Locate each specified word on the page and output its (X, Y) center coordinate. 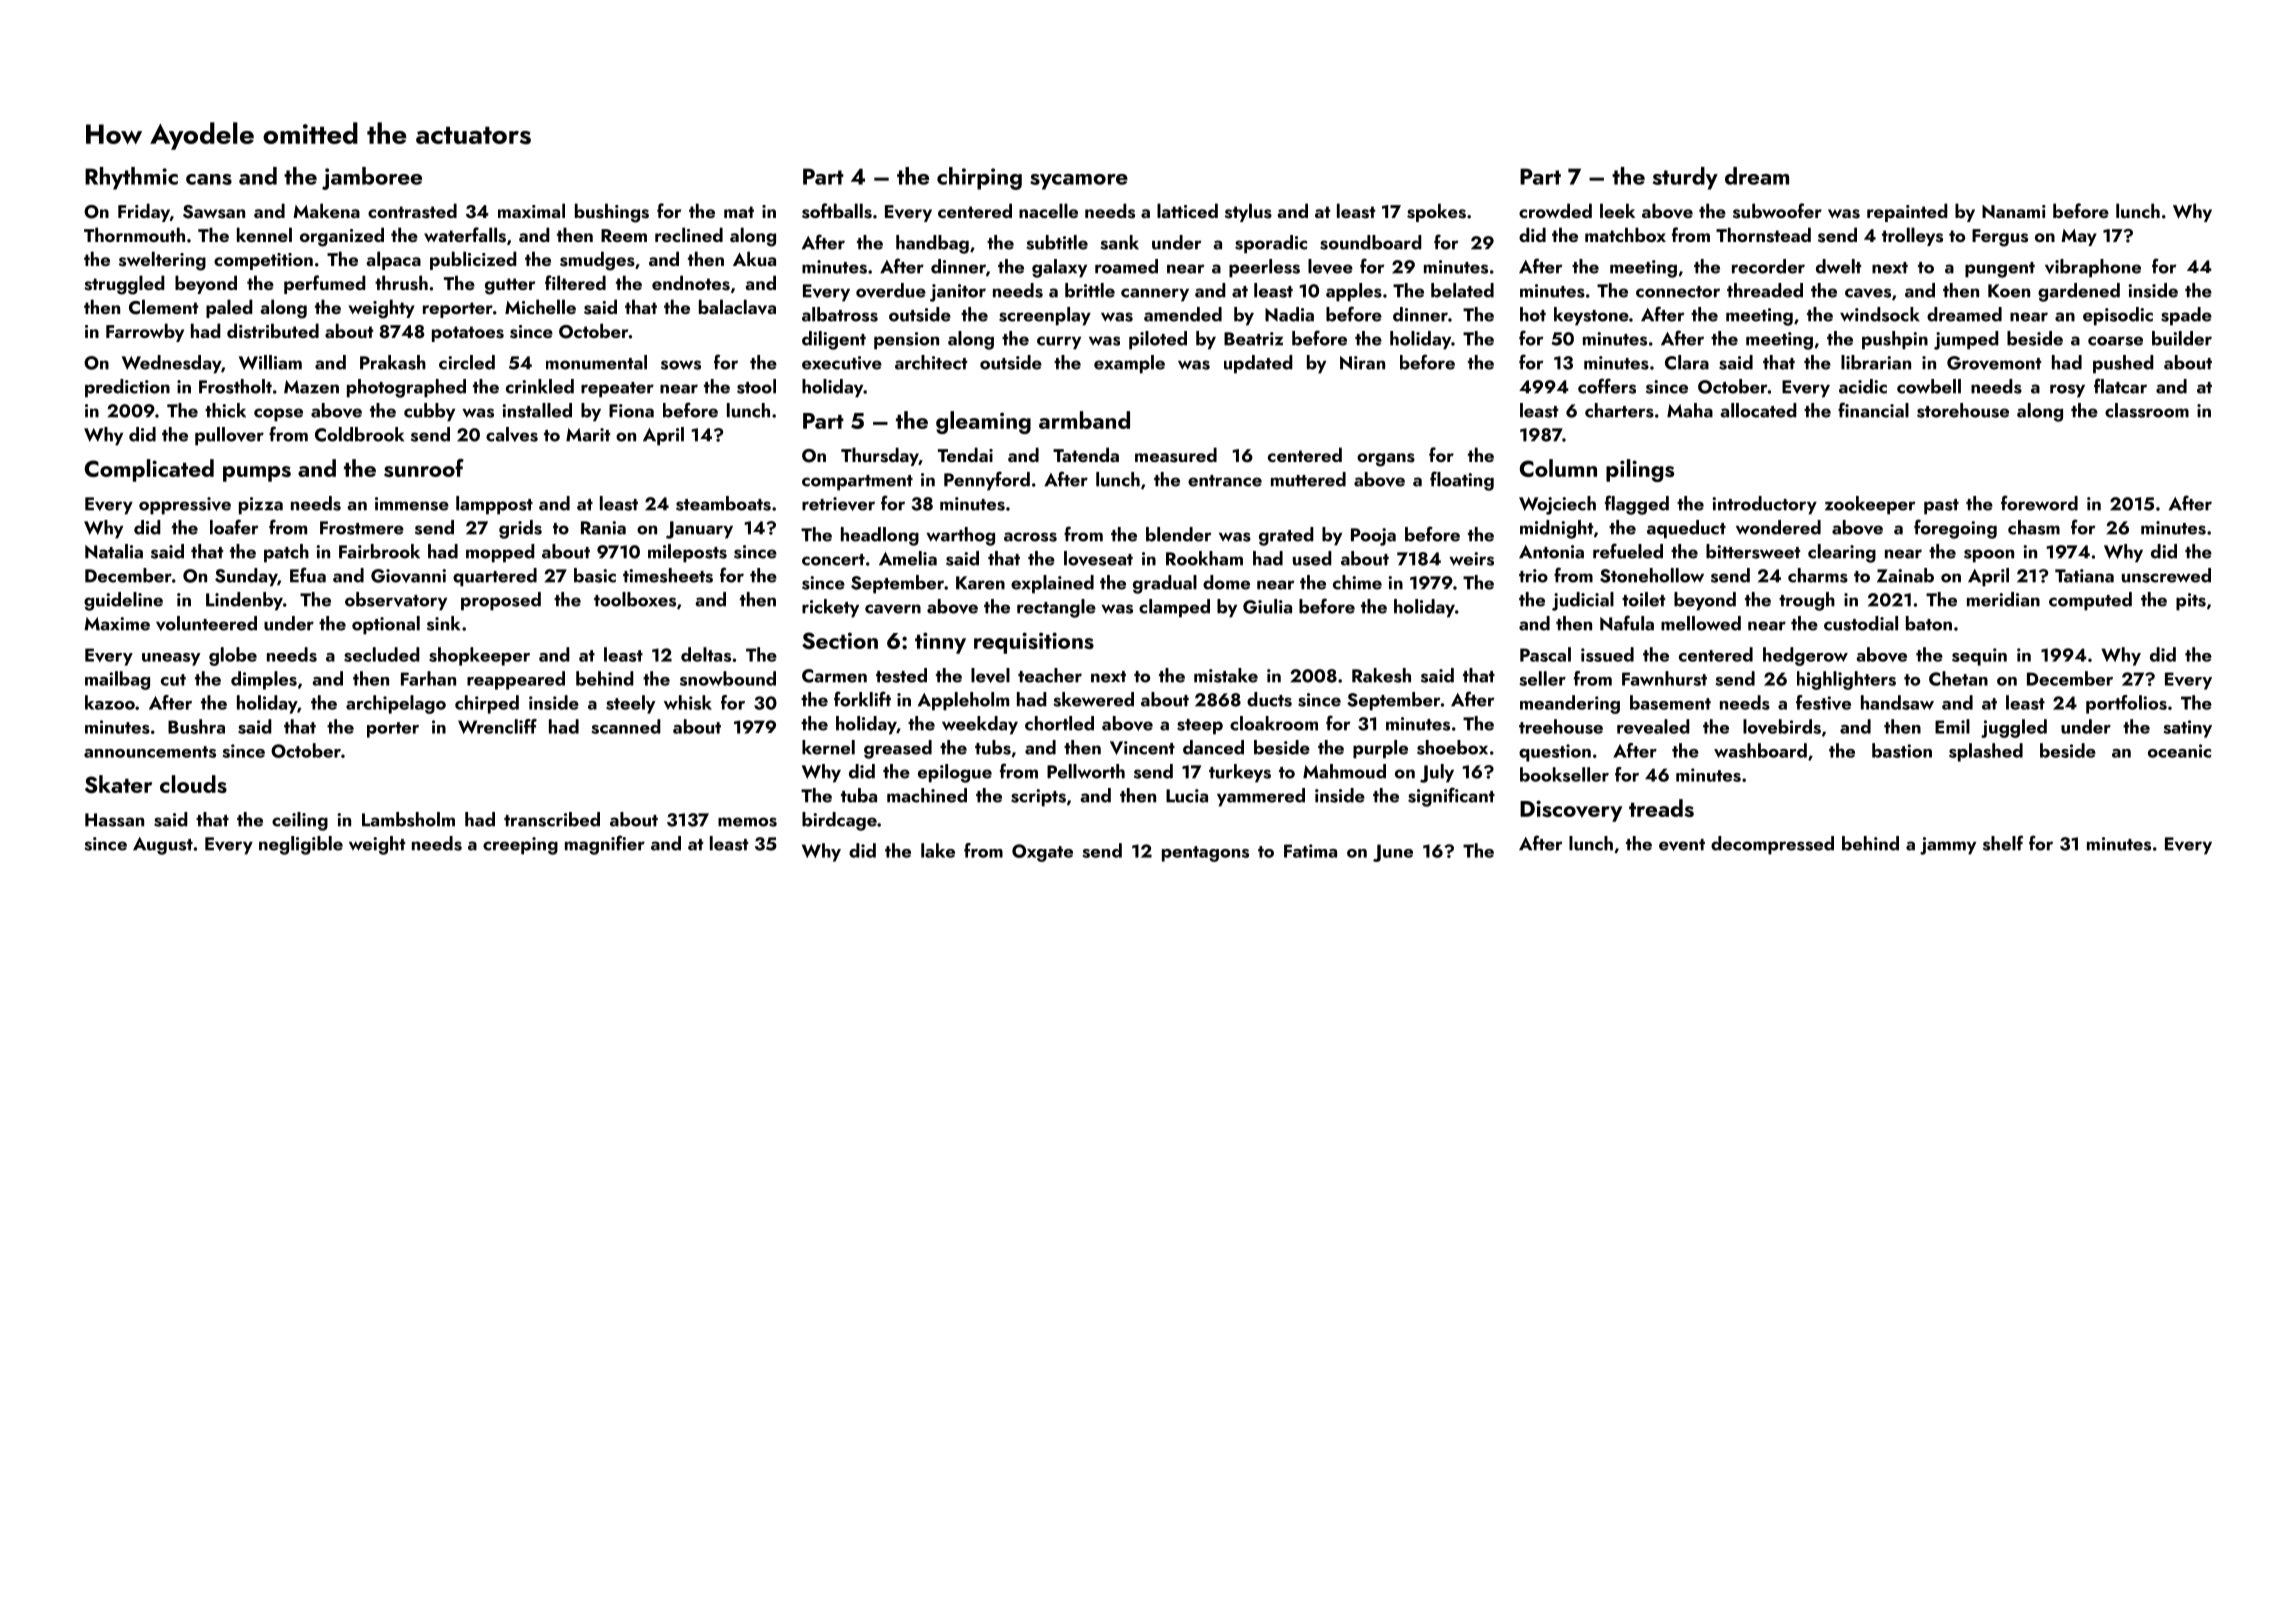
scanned (626, 726)
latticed (1187, 210)
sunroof (424, 468)
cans (209, 179)
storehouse (1963, 410)
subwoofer (1777, 211)
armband (1084, 420)
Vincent (1142, 748)
